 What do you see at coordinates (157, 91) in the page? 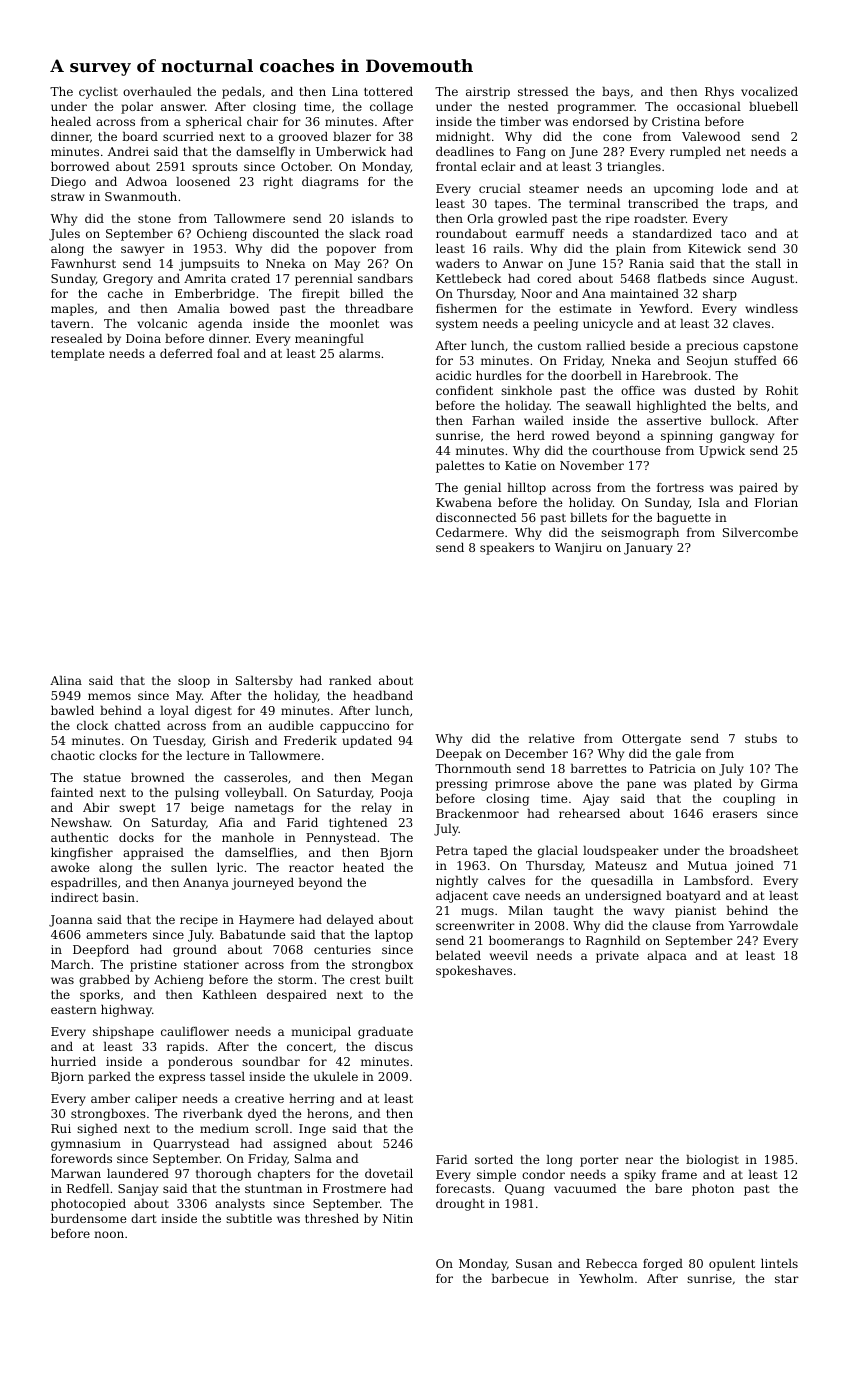
I see `overhauled` at bounding box center [157, 91].
